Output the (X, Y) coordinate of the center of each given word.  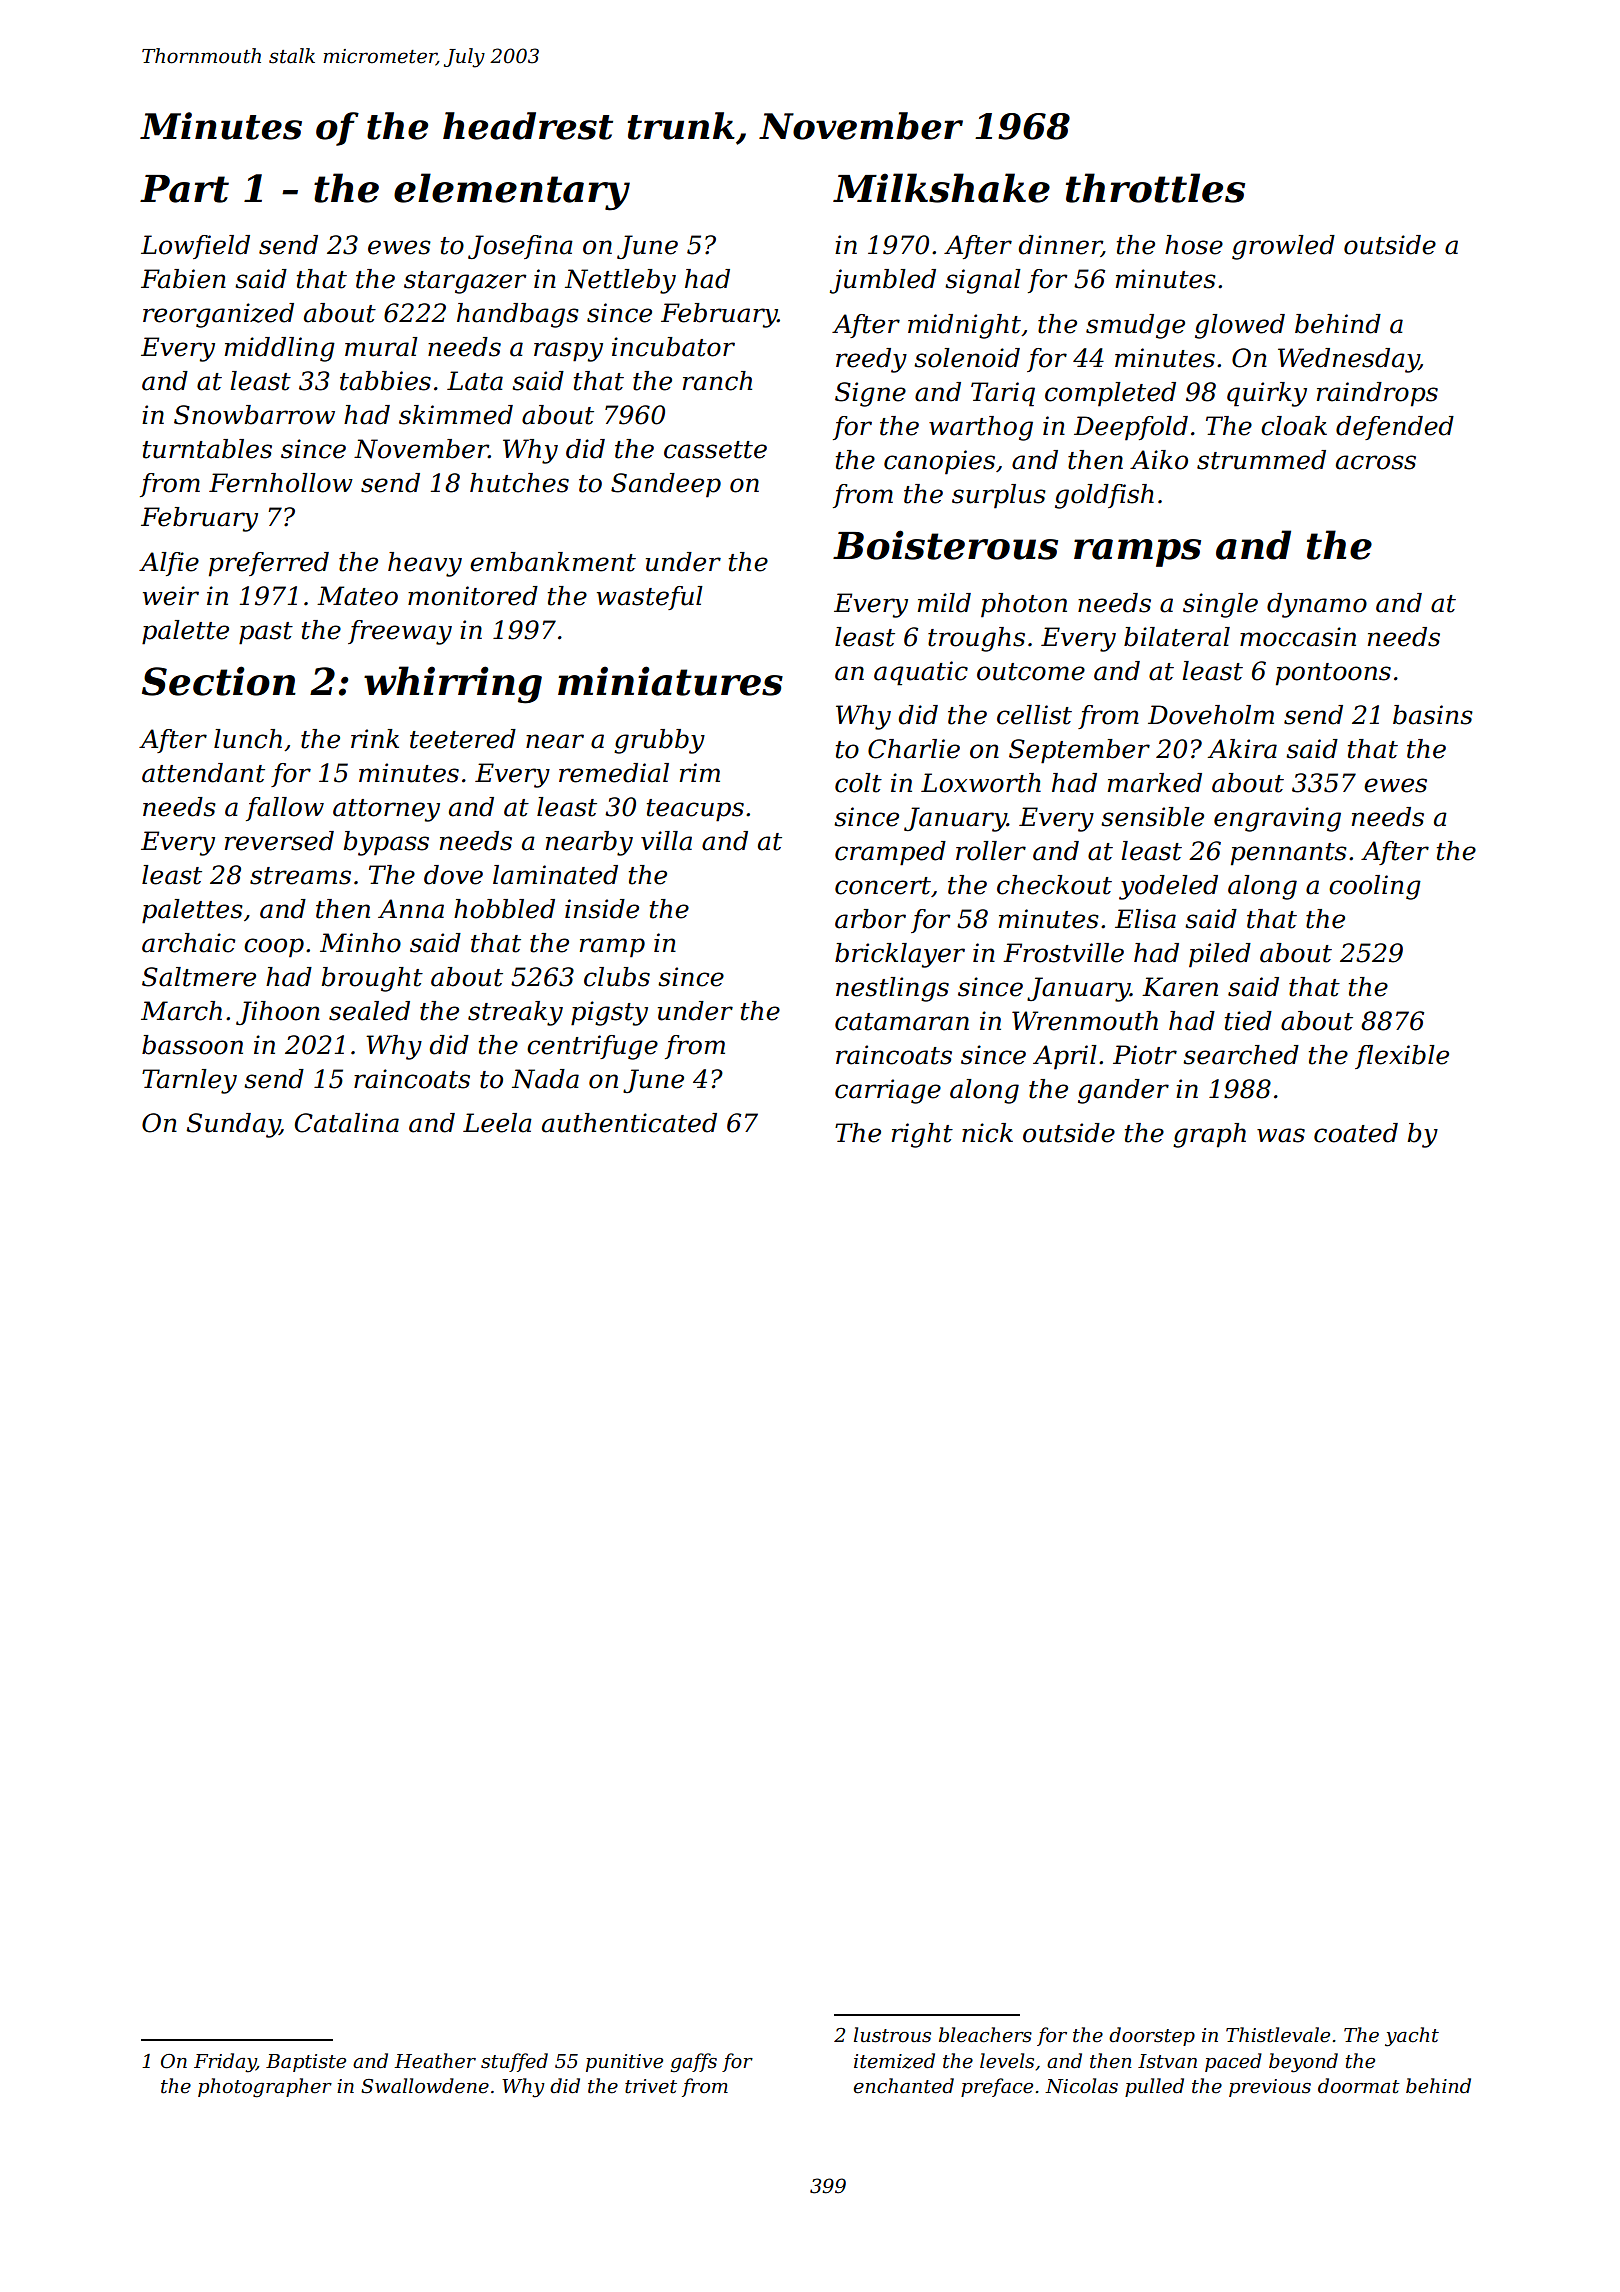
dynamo (1317, 605)
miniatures (670, 681)
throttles (1155, 188)
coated (1356, 1133)
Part (184, 189)
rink (375, 738)
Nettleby (620, 281)
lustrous (892, 2035)
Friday (225, 2063)
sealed (369, 1011)
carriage (888, 1091)
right (922, 1135)
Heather (435, 2061)
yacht (1412, 2037)
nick (987, 1133)
